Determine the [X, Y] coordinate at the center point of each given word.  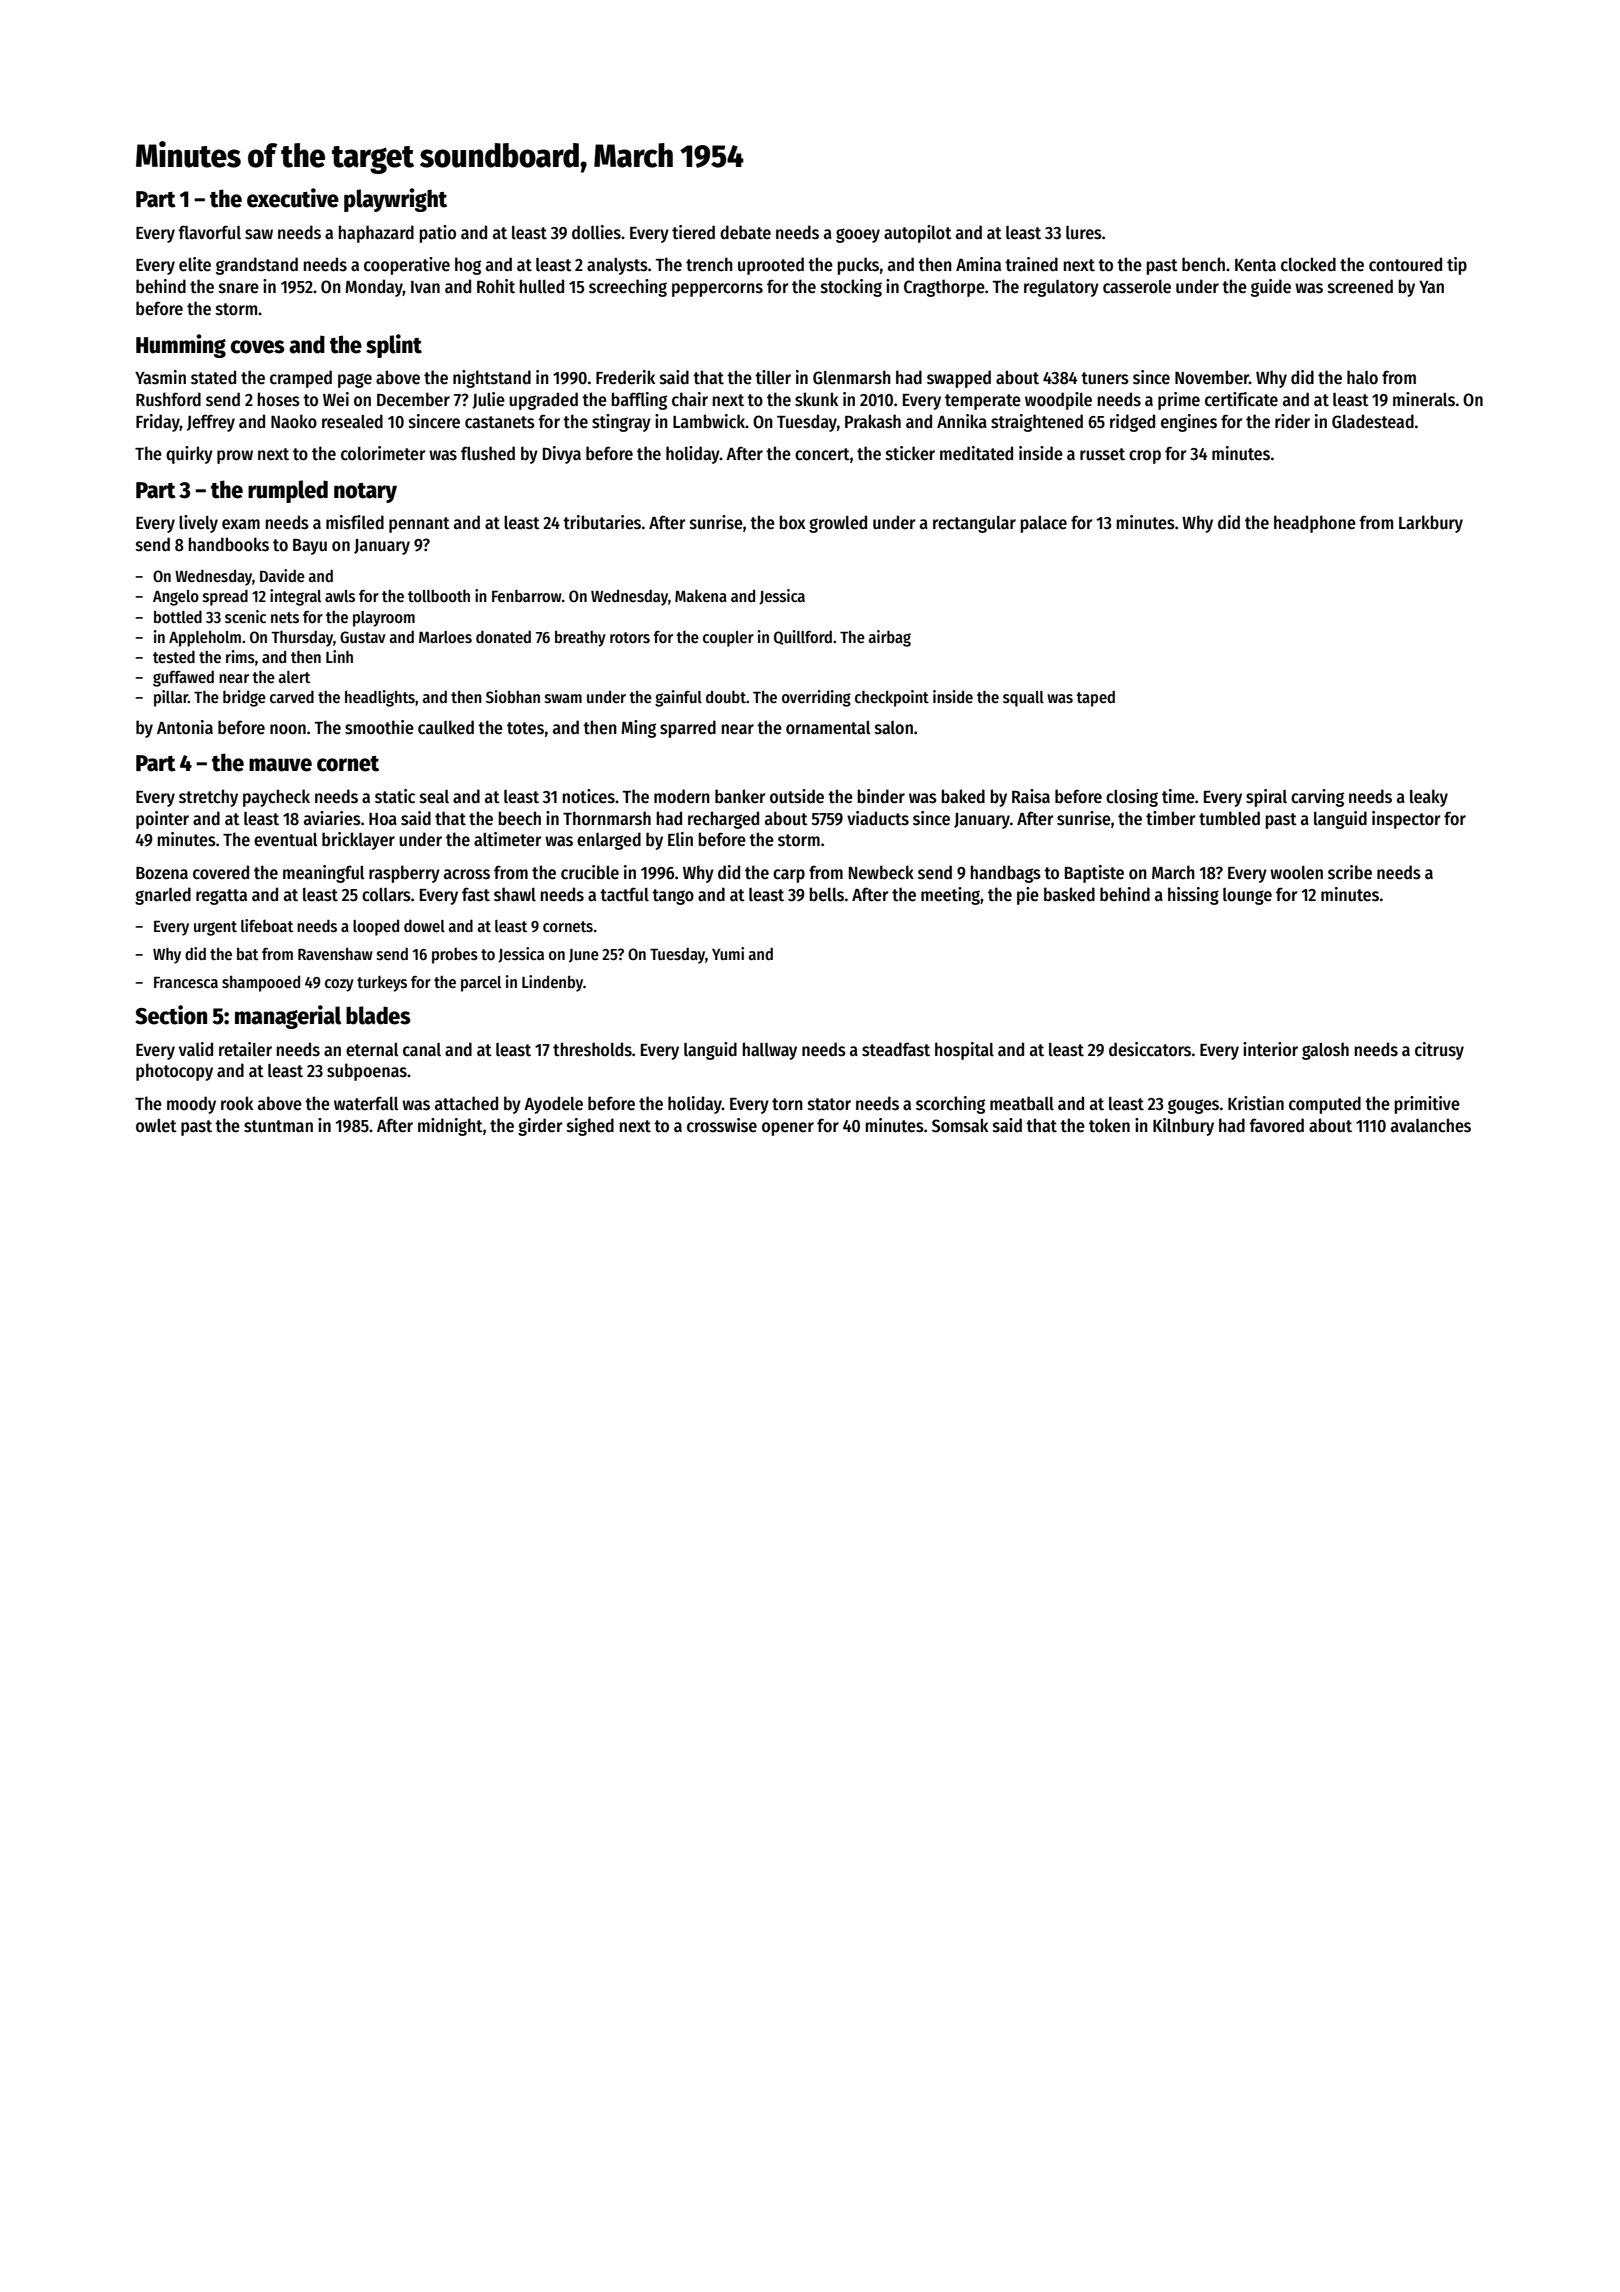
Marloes [445, 637]
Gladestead [1373, 421]
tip [1457, 266]
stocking [851, 288]
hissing [1193, 896]
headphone [1315, 524]
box [792, 522]
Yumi [728, 953]
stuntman [278, 1126]
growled [838, 524]
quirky [189, 455]
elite [195, 264]
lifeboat [267, 925]
